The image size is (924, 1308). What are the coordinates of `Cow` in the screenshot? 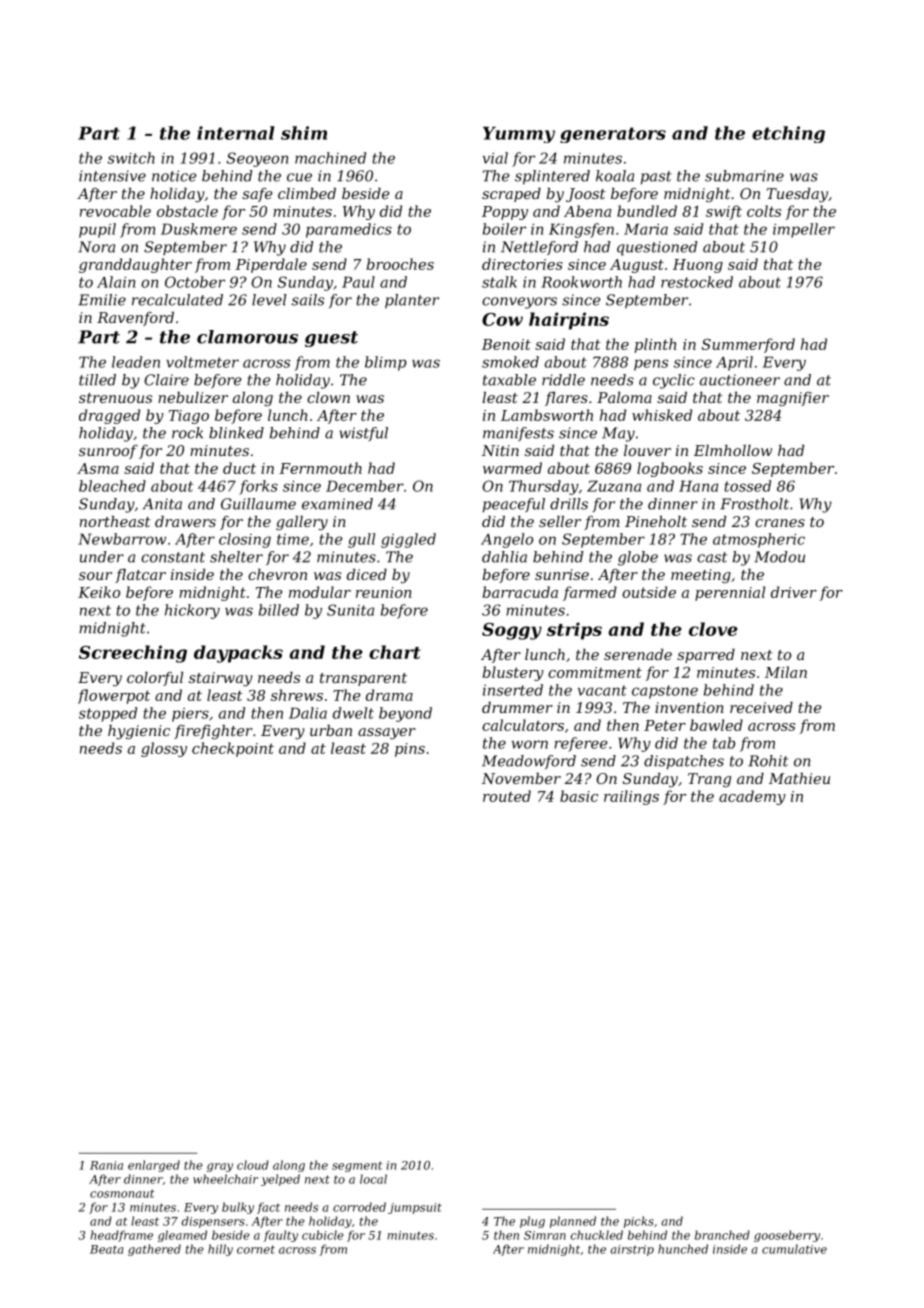 It's located at (502, 319).
